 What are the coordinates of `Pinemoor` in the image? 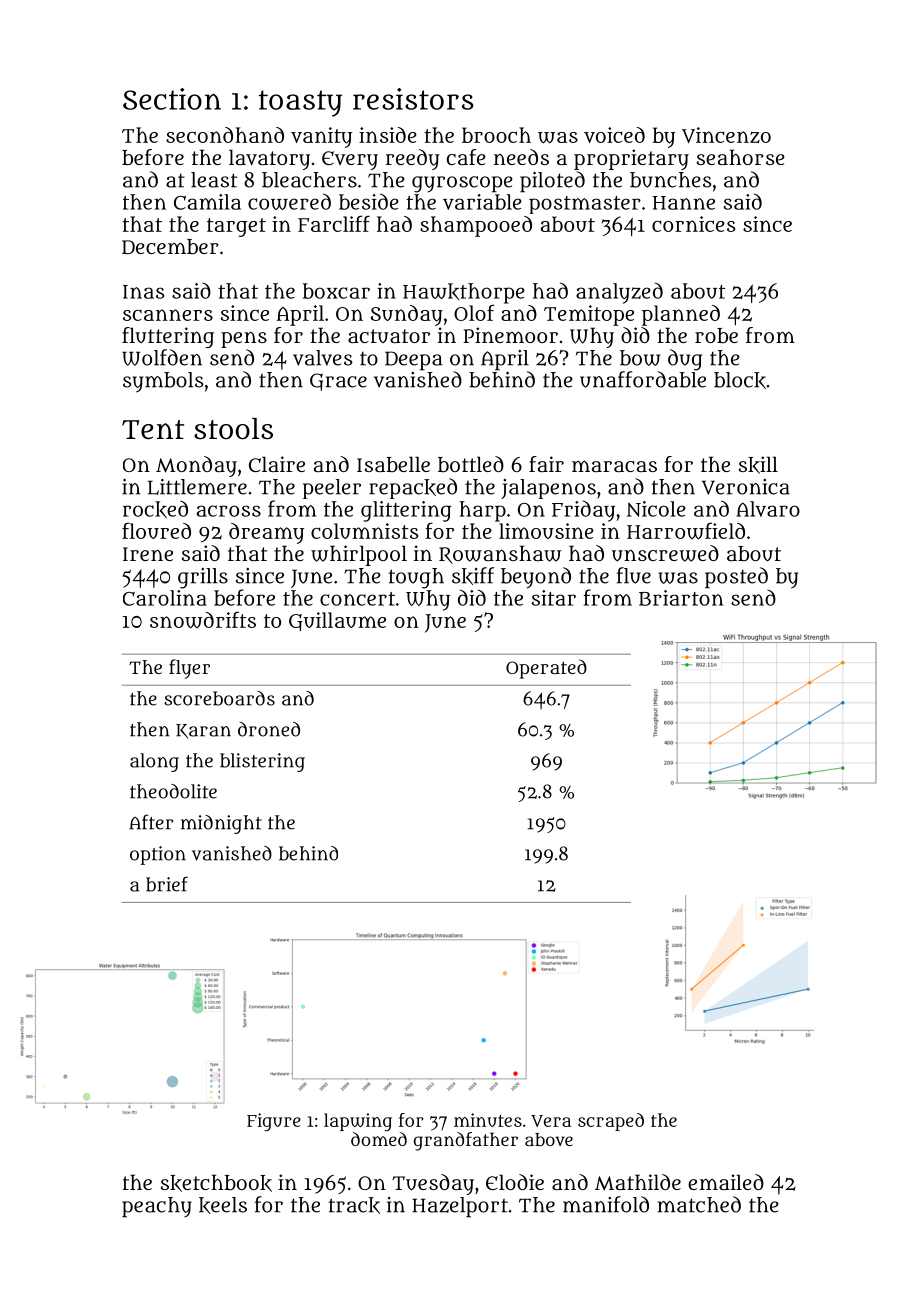 It's located at (510, 335).
